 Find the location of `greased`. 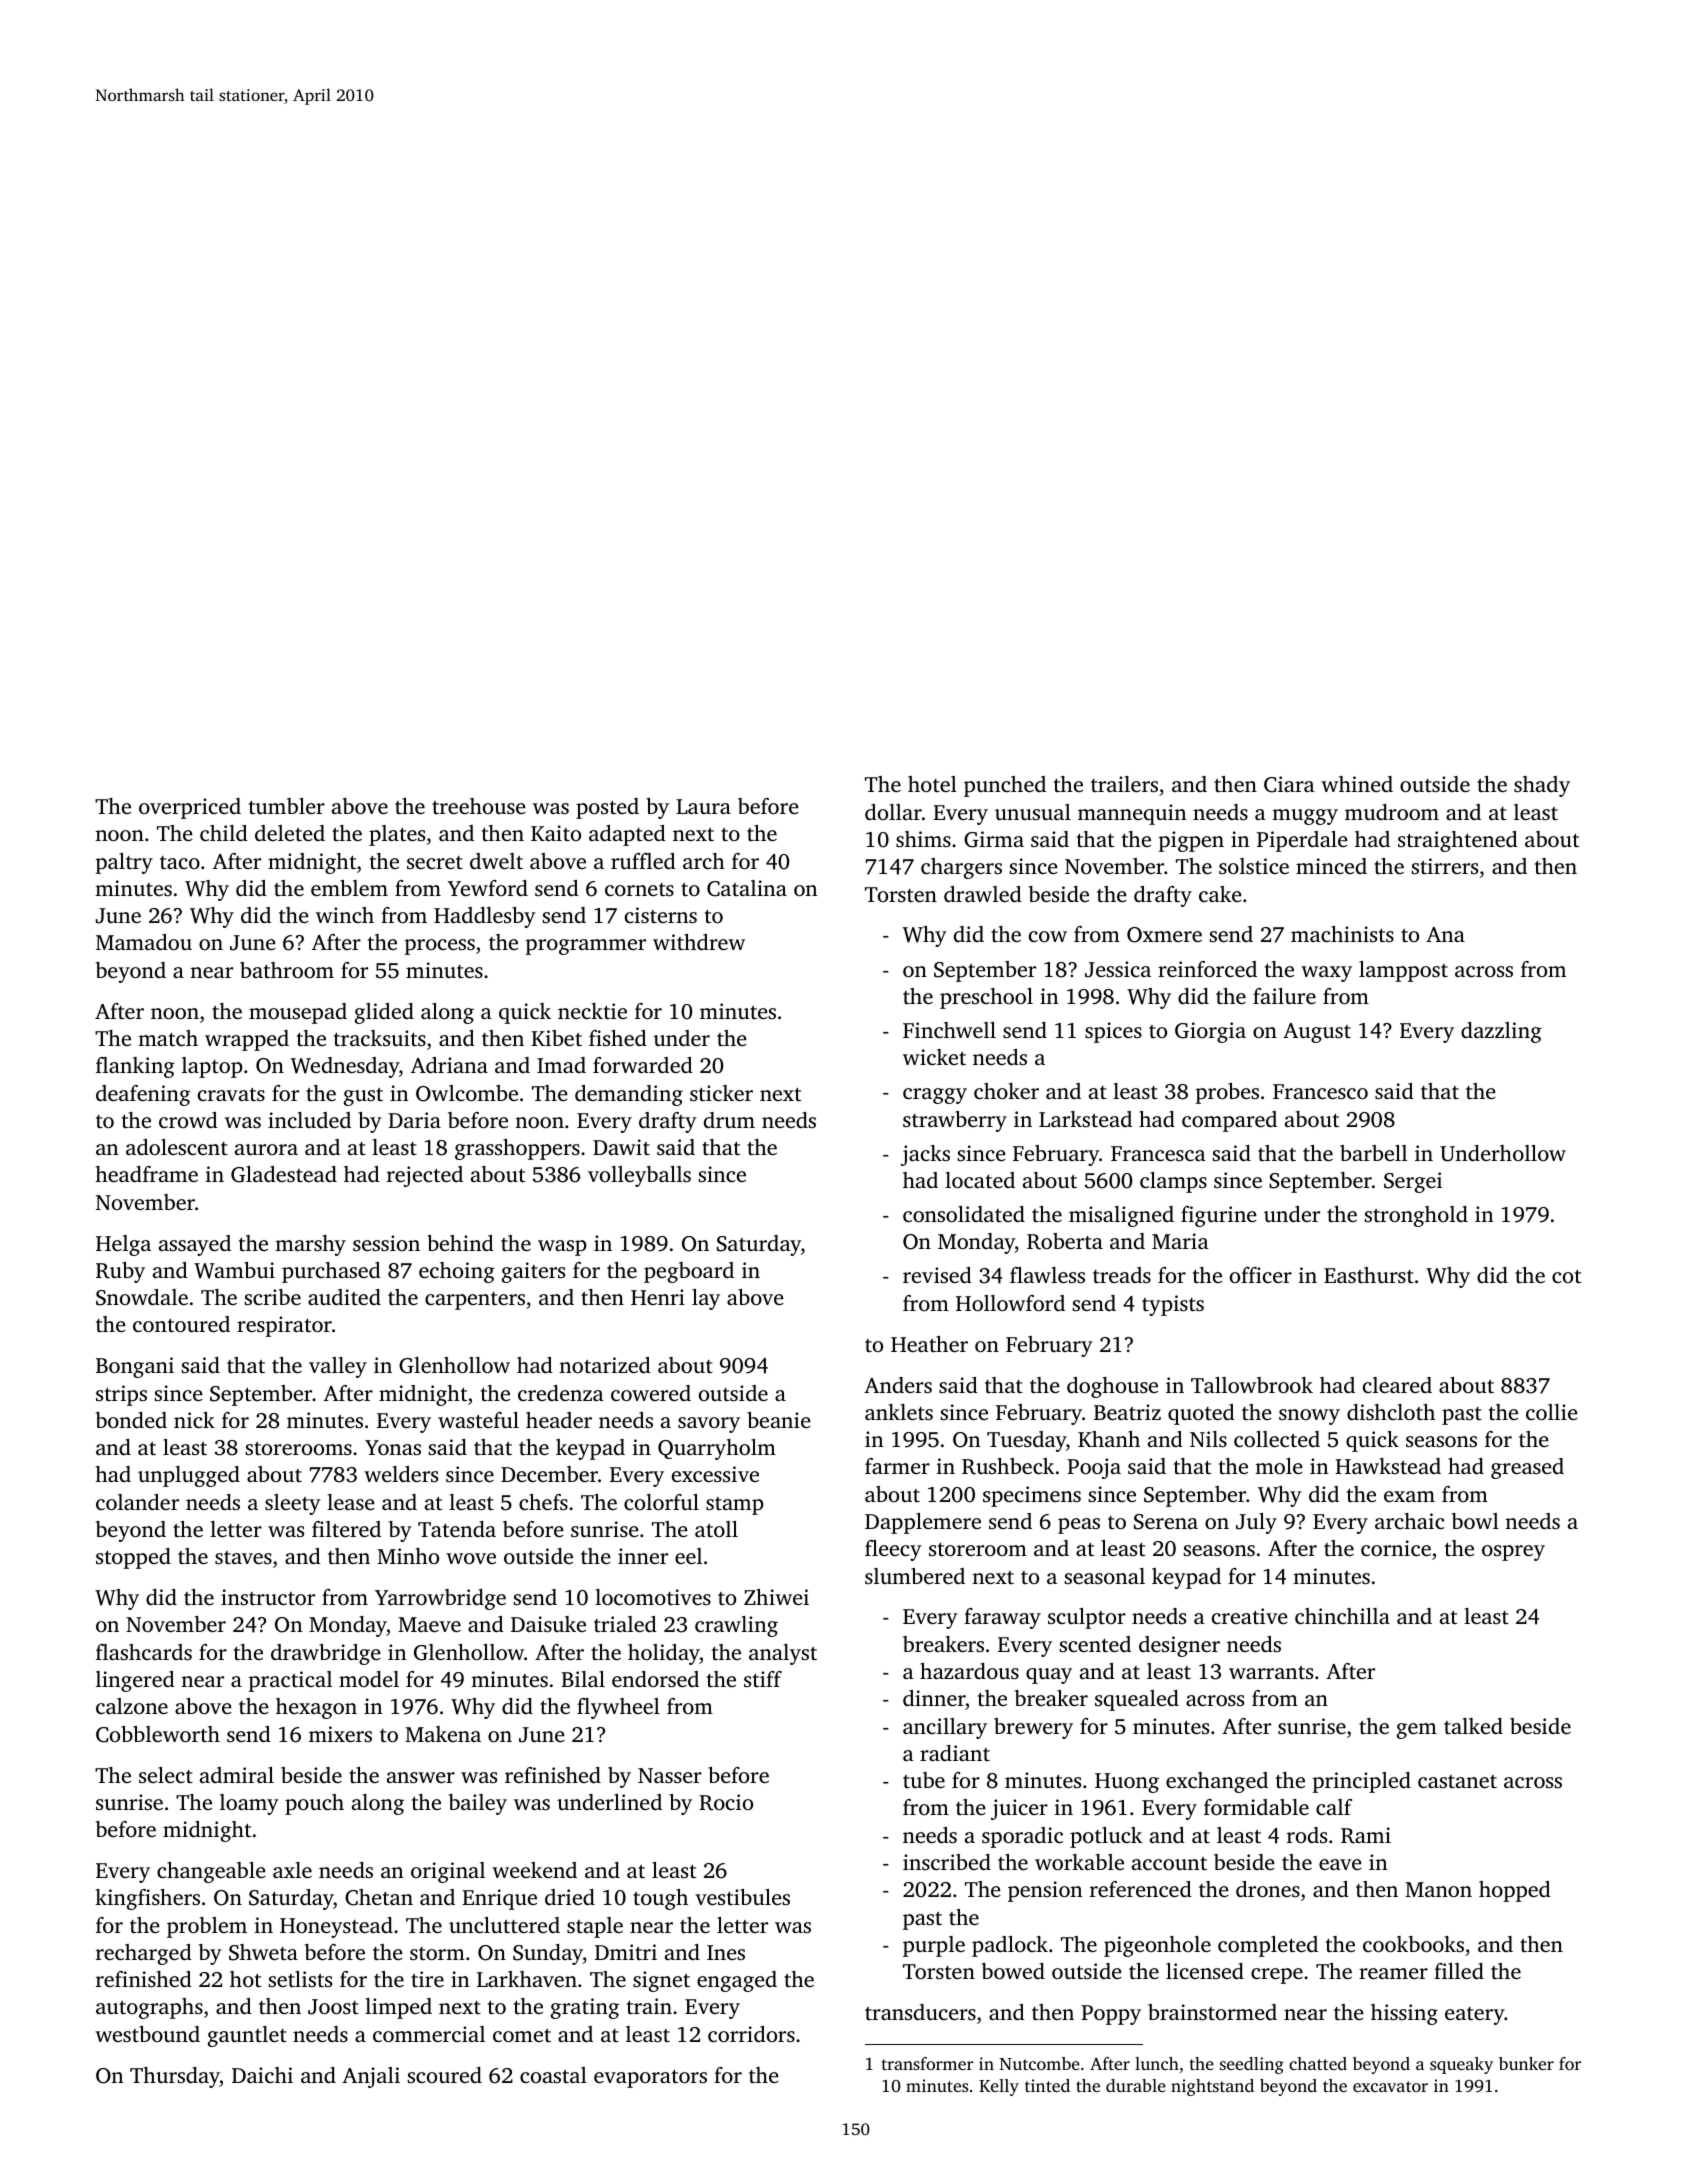

greased is located at coordinates (1527, 1468).
